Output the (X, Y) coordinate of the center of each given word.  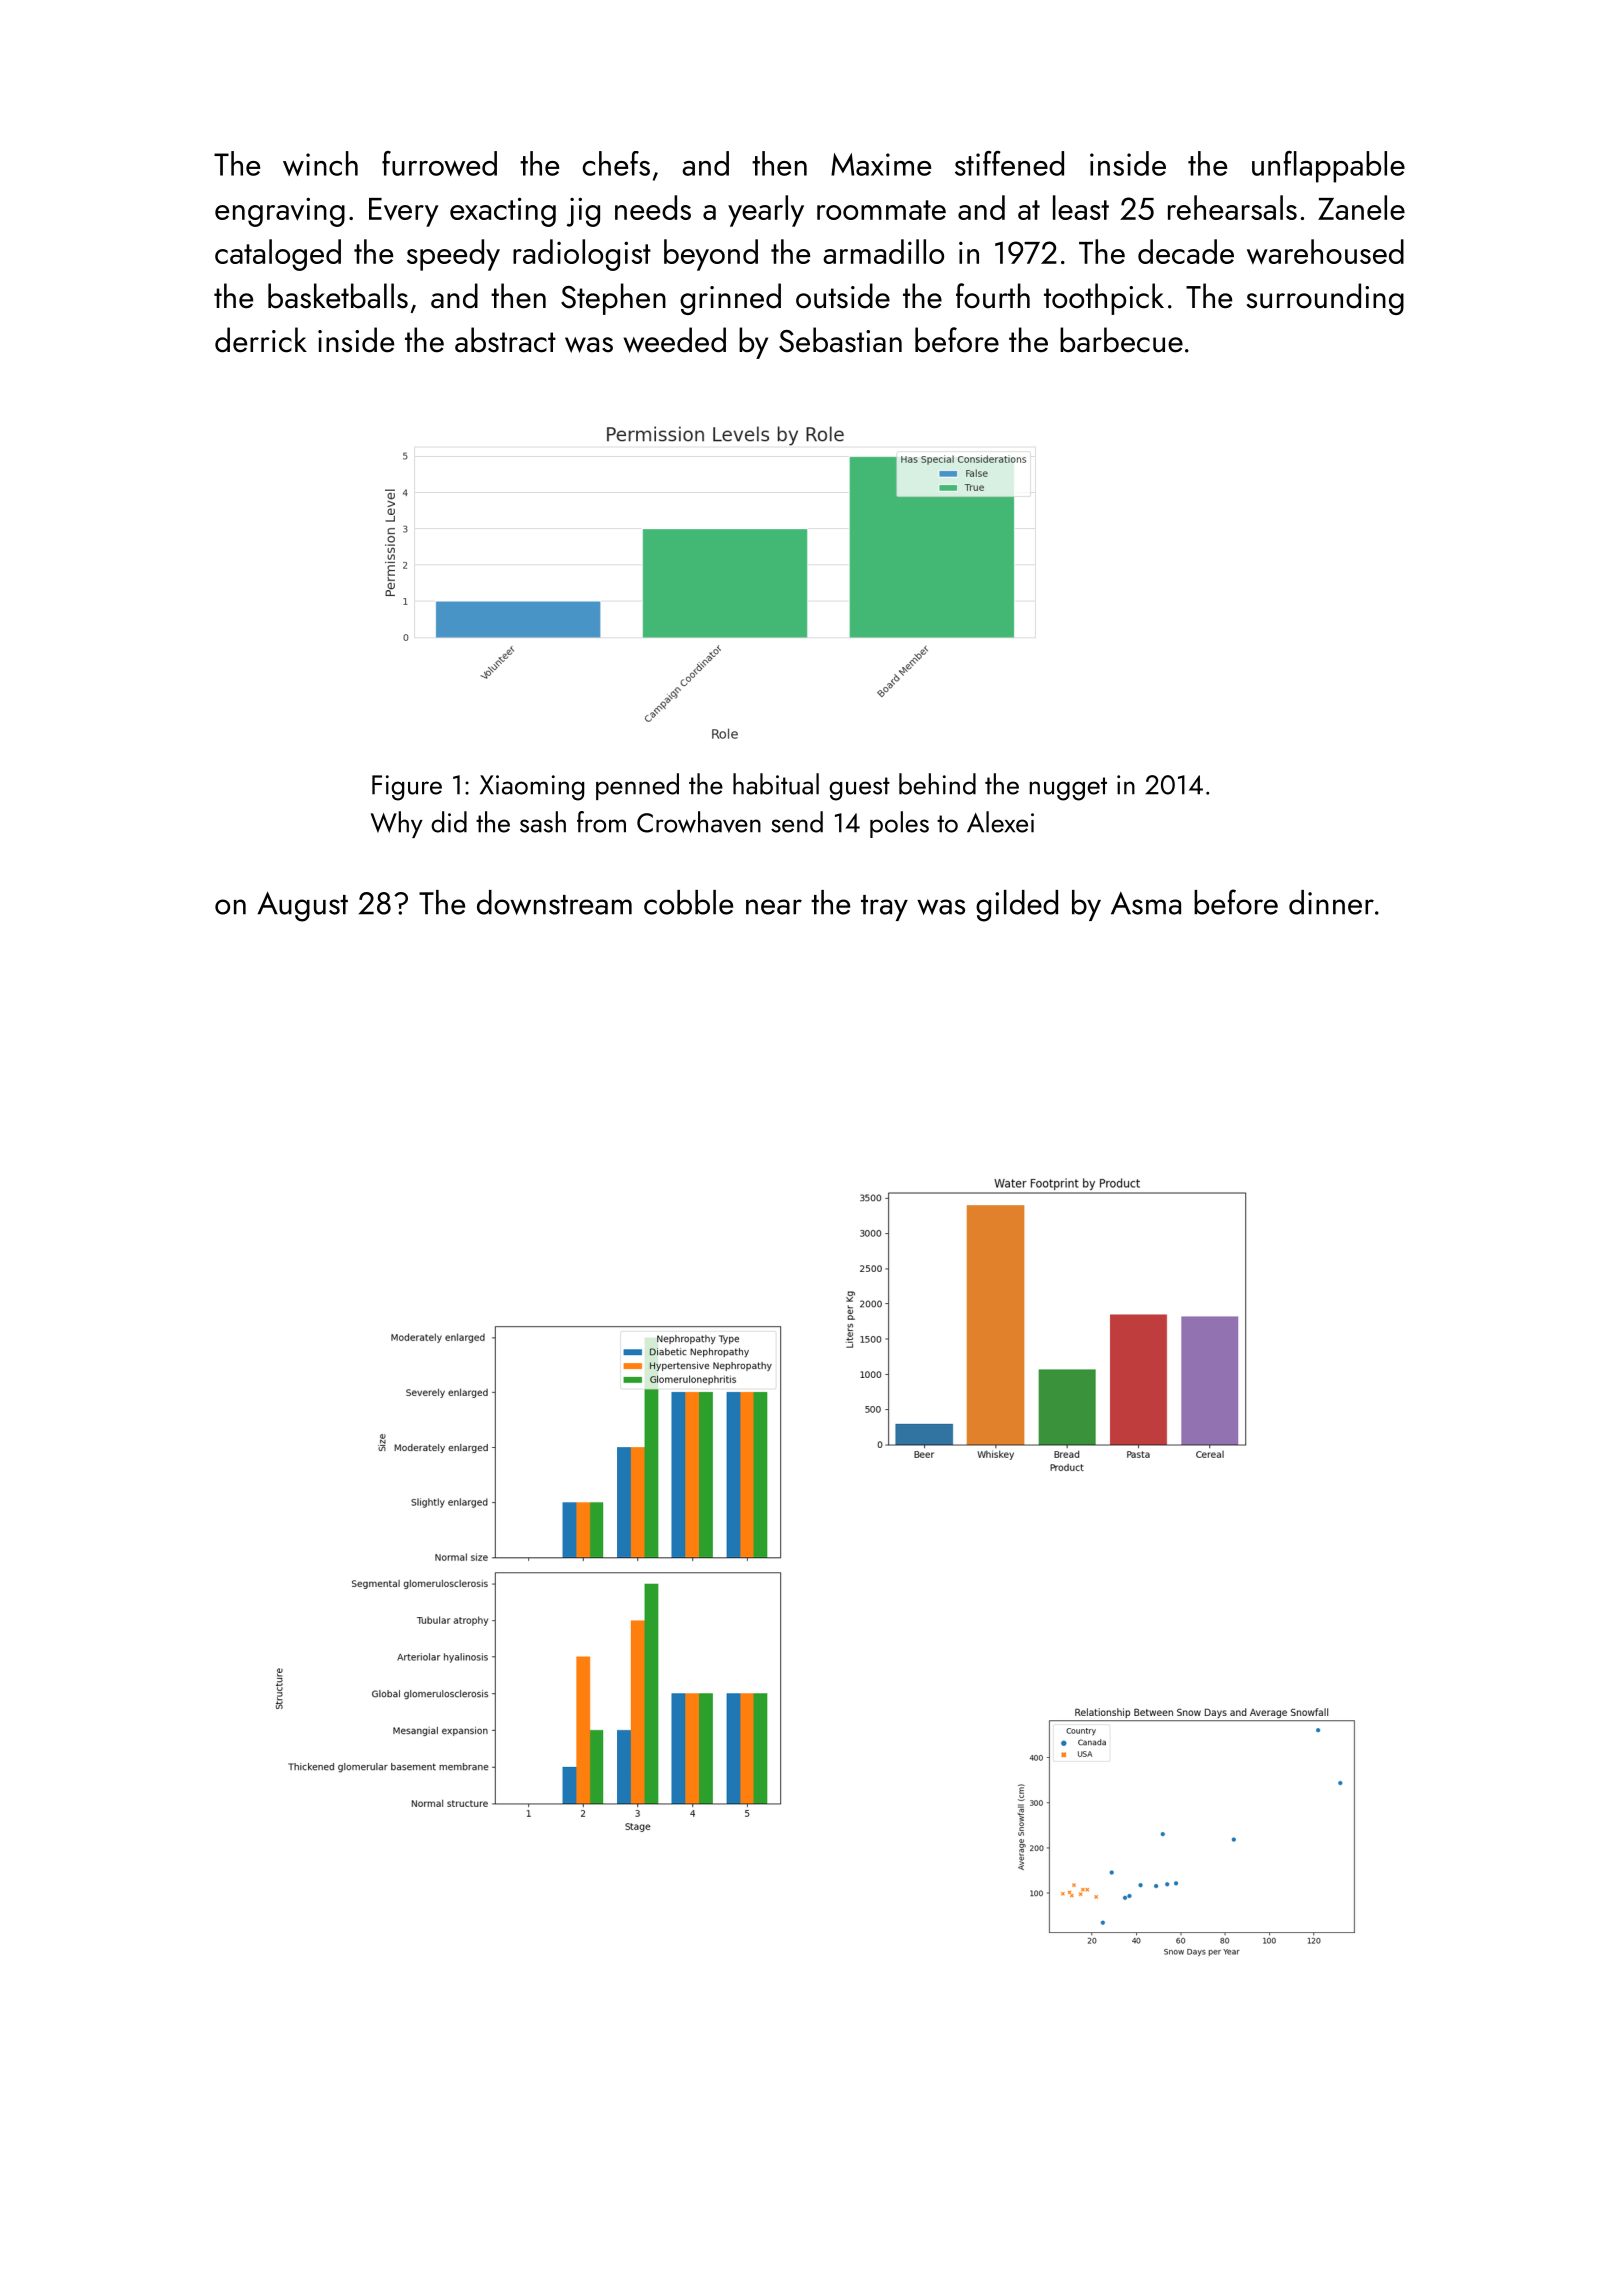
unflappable (1328, 167)
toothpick (1104, 299)
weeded (675, 340)
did (449, 822)
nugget (1068, 789)
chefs (616, 163)
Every (403, 212)
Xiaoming (532, 788)
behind (937, 784)
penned (637, 786)
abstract (505, 340)
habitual (776, 784)
